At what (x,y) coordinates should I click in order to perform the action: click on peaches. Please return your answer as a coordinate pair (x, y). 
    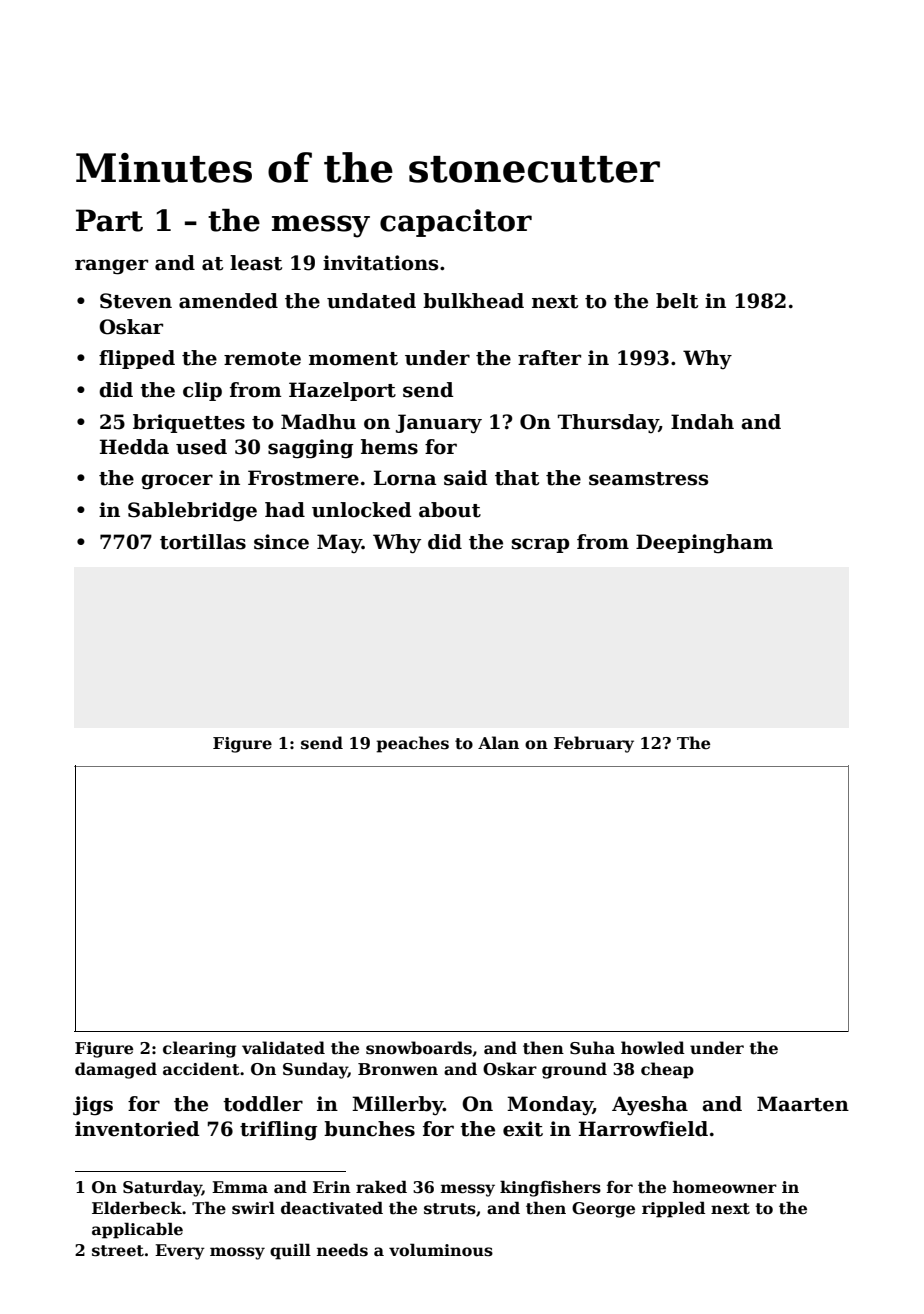
    Looking at the image, I should click on (412, 744).
